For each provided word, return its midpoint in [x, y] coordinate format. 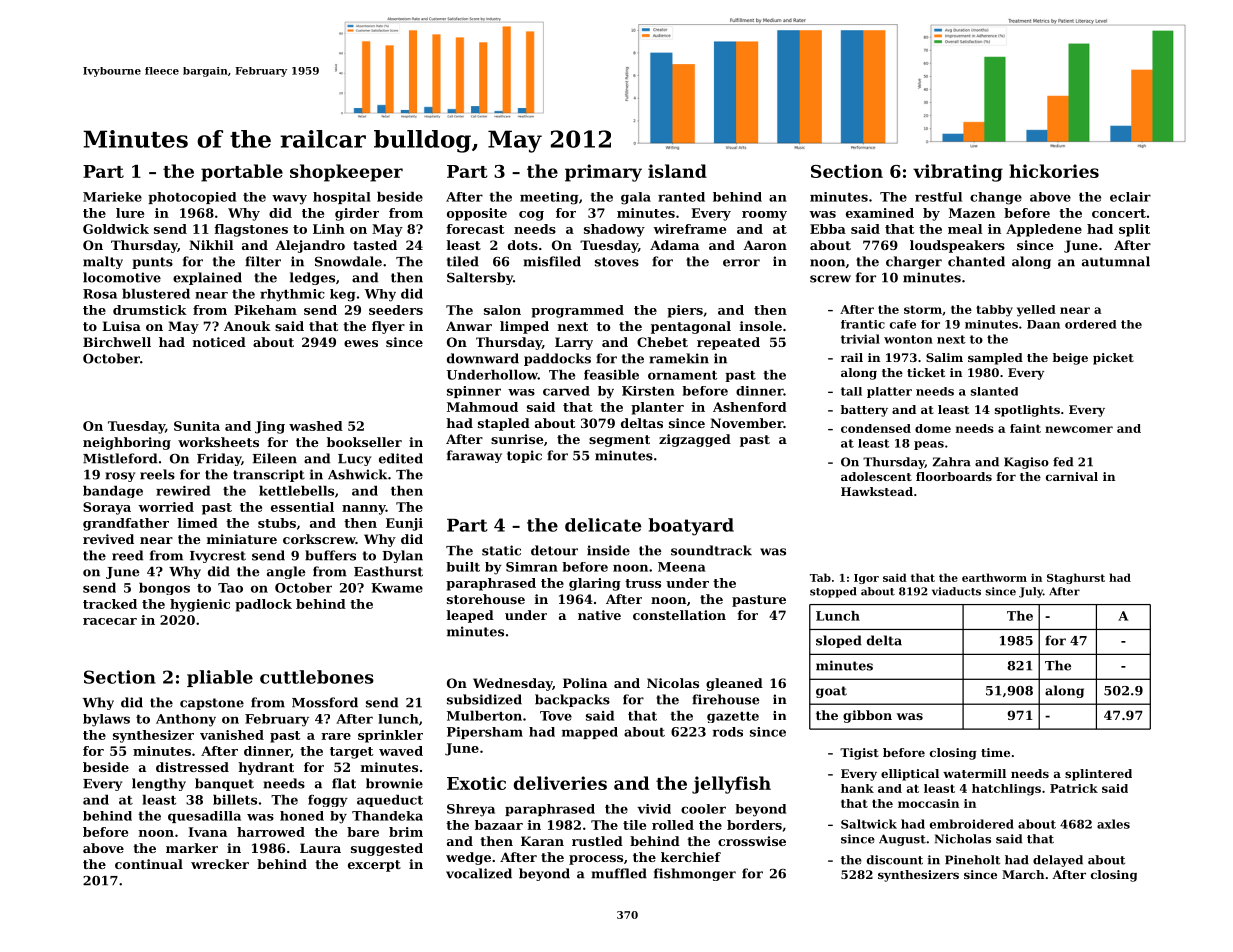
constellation [679, 615]
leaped [470, 616]
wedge [468, 858]
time [995, 752]
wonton [908, 339]
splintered [1098, 775]
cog [531, 216]
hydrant [266, 768]
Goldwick [116, 229]
